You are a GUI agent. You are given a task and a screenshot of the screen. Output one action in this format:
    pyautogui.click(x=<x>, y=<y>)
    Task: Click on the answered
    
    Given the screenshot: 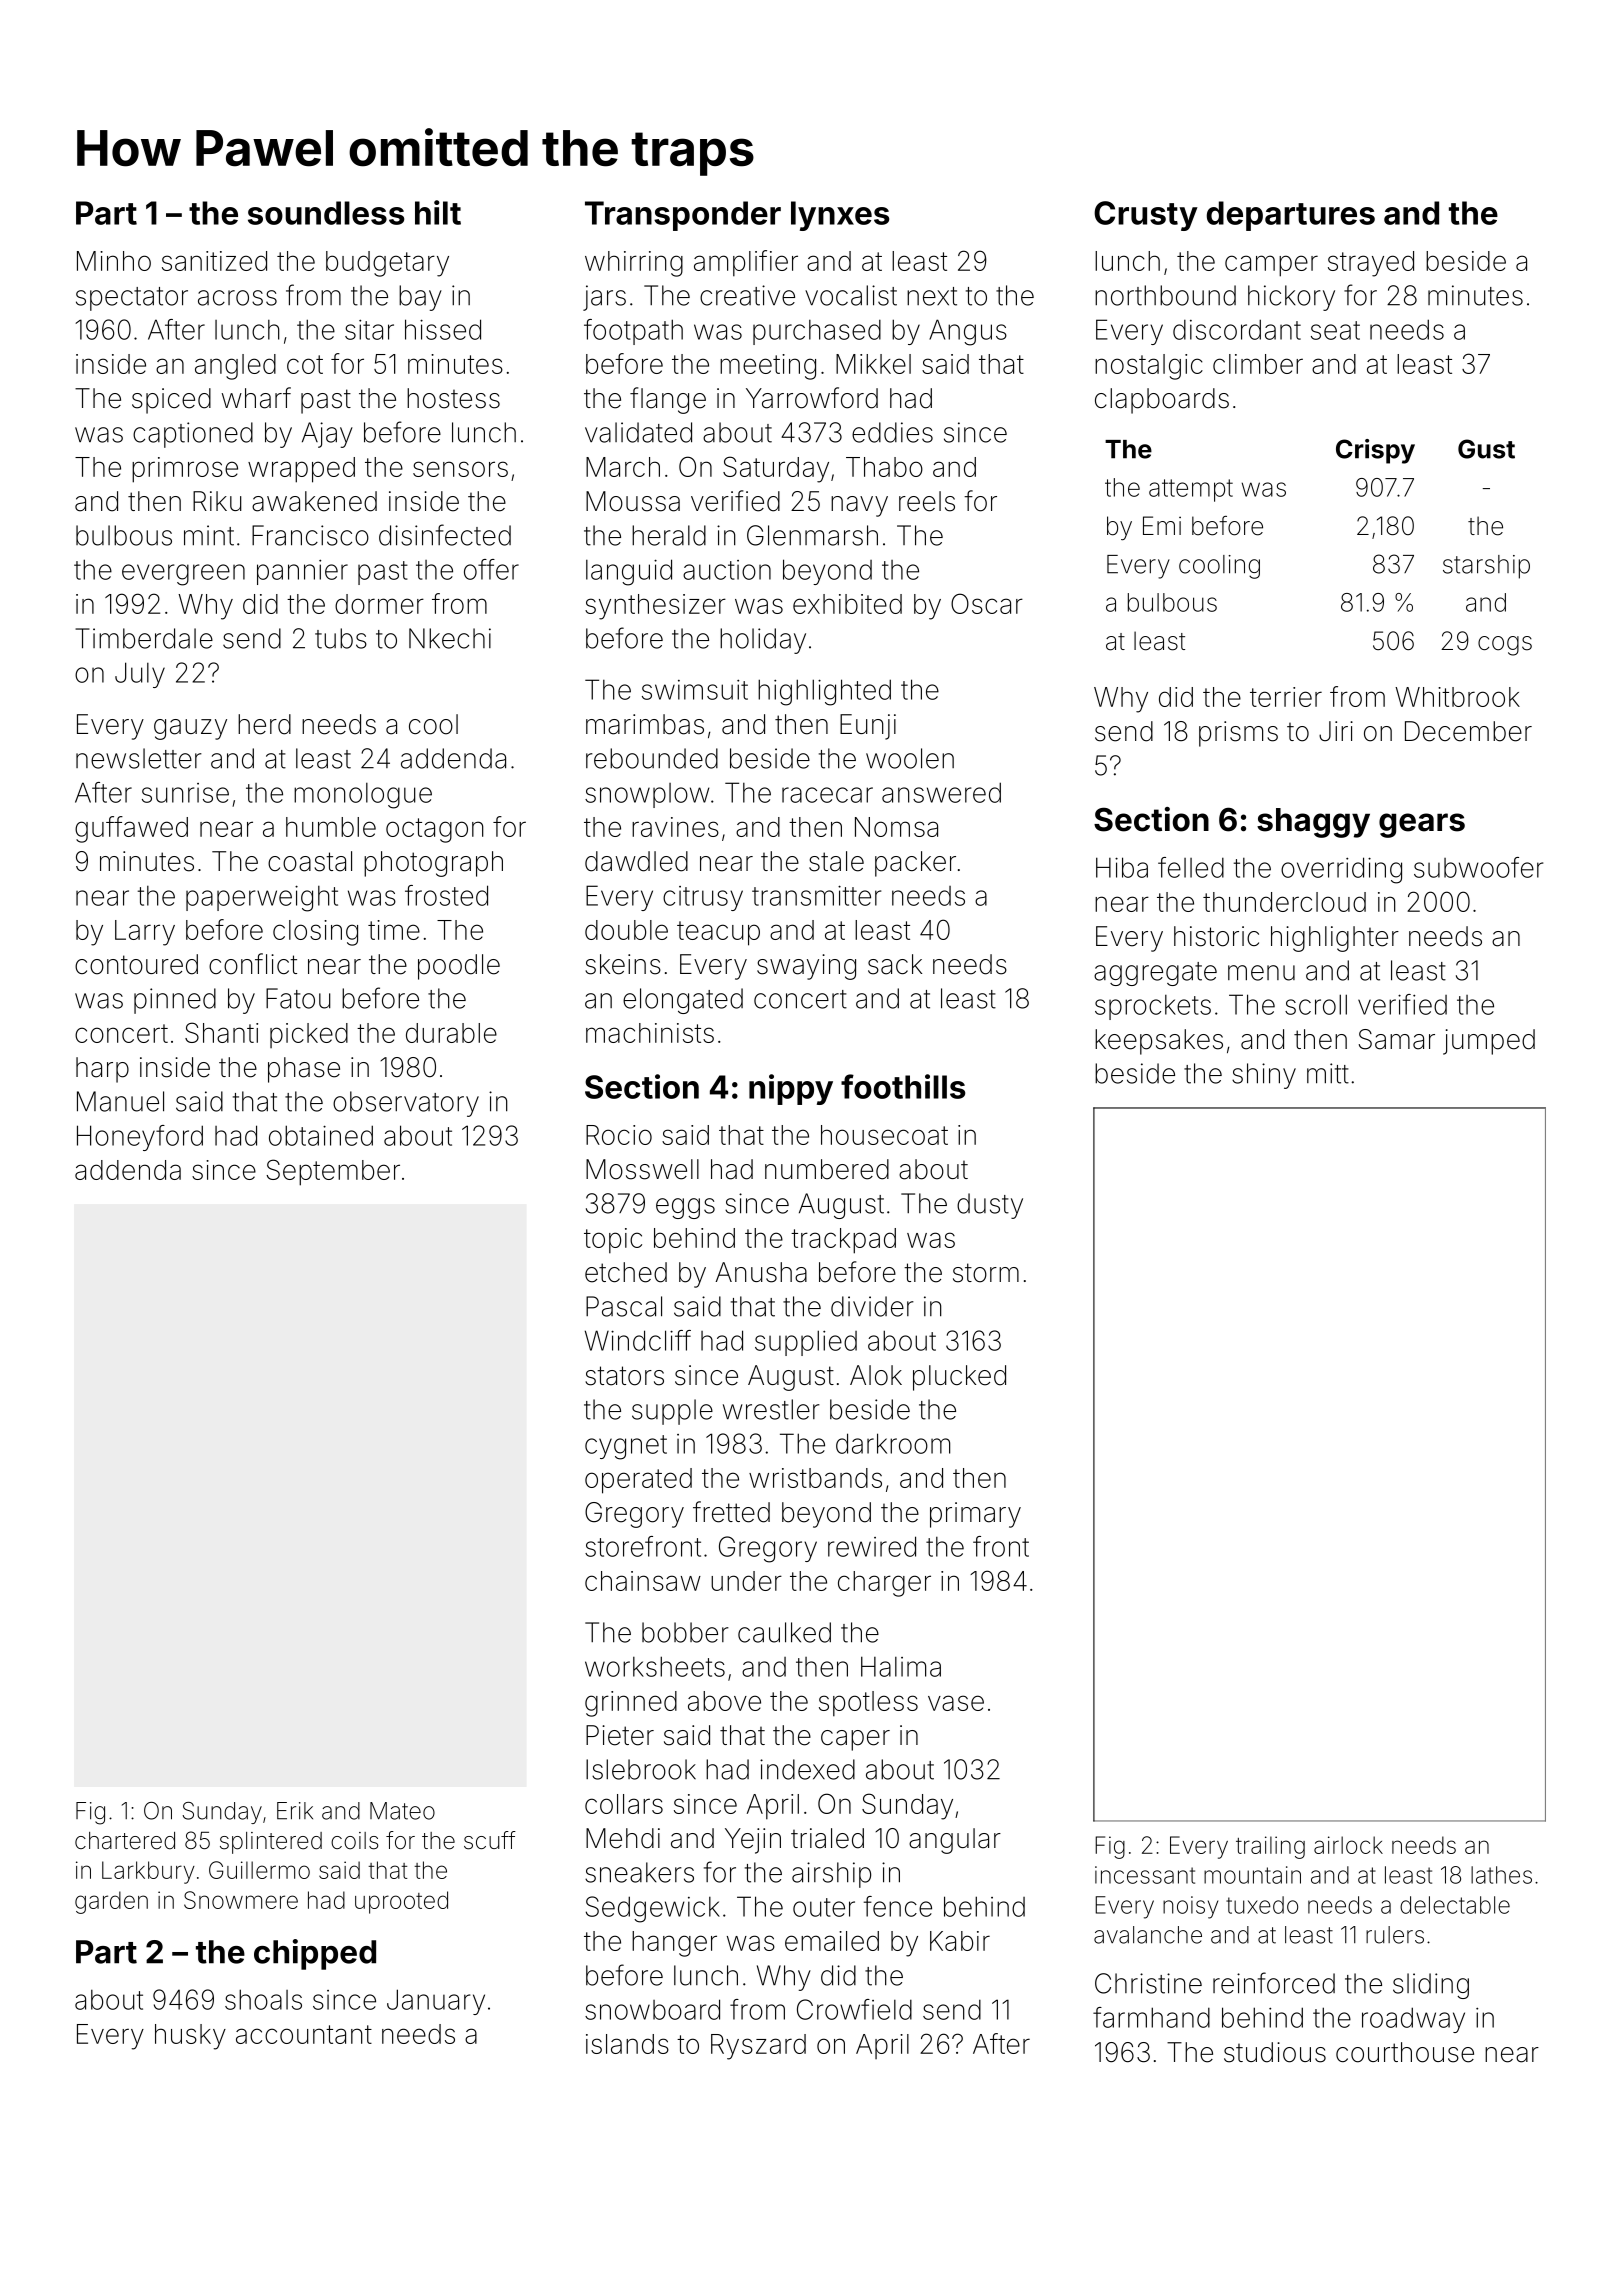 What is the action you would take?
    pyautogui.click(x=941, y=792)
